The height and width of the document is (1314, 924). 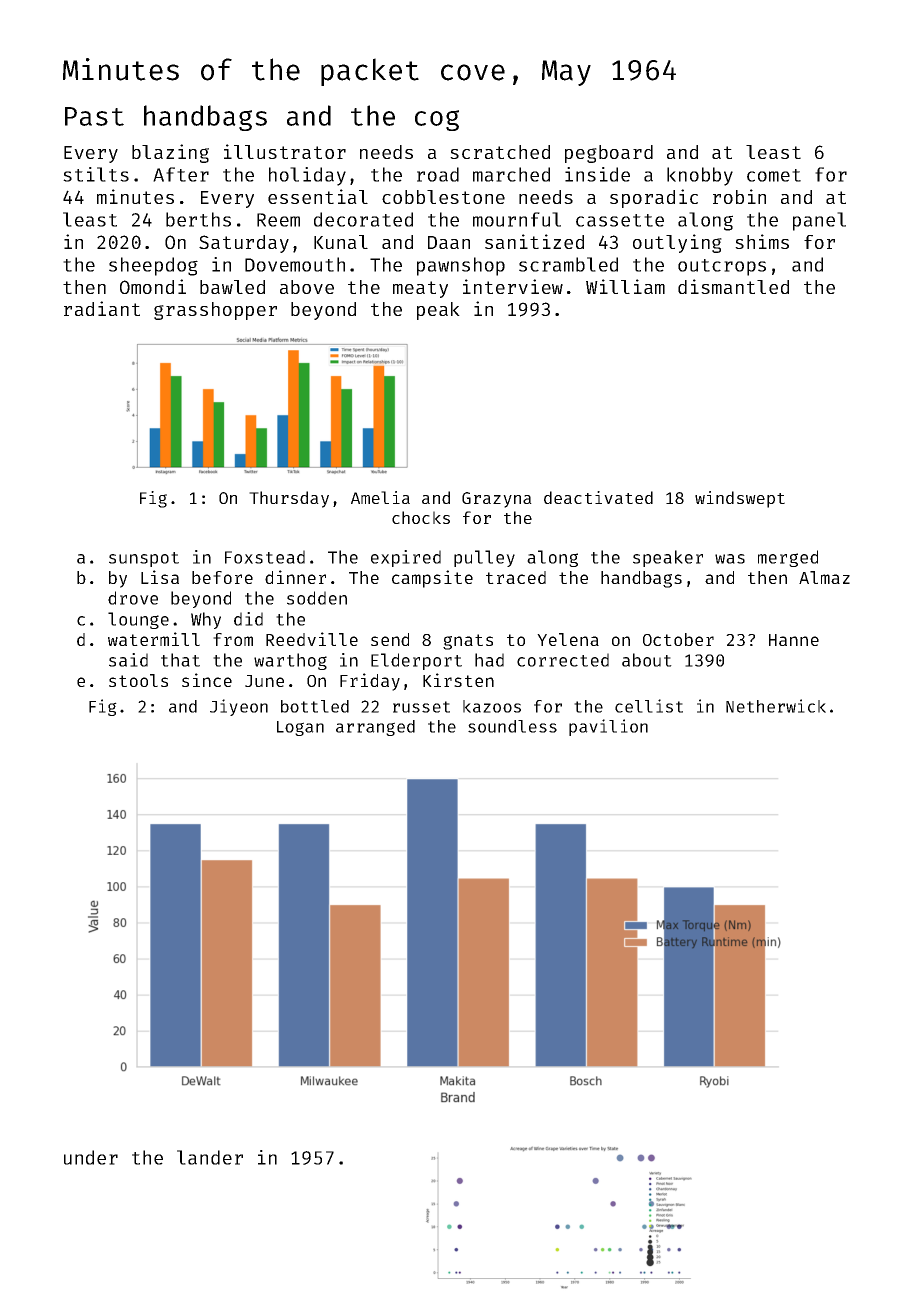 What do you see at coordinates (609, 154) in the document?
I see `pegboard` at bounding box center [609, 154].
